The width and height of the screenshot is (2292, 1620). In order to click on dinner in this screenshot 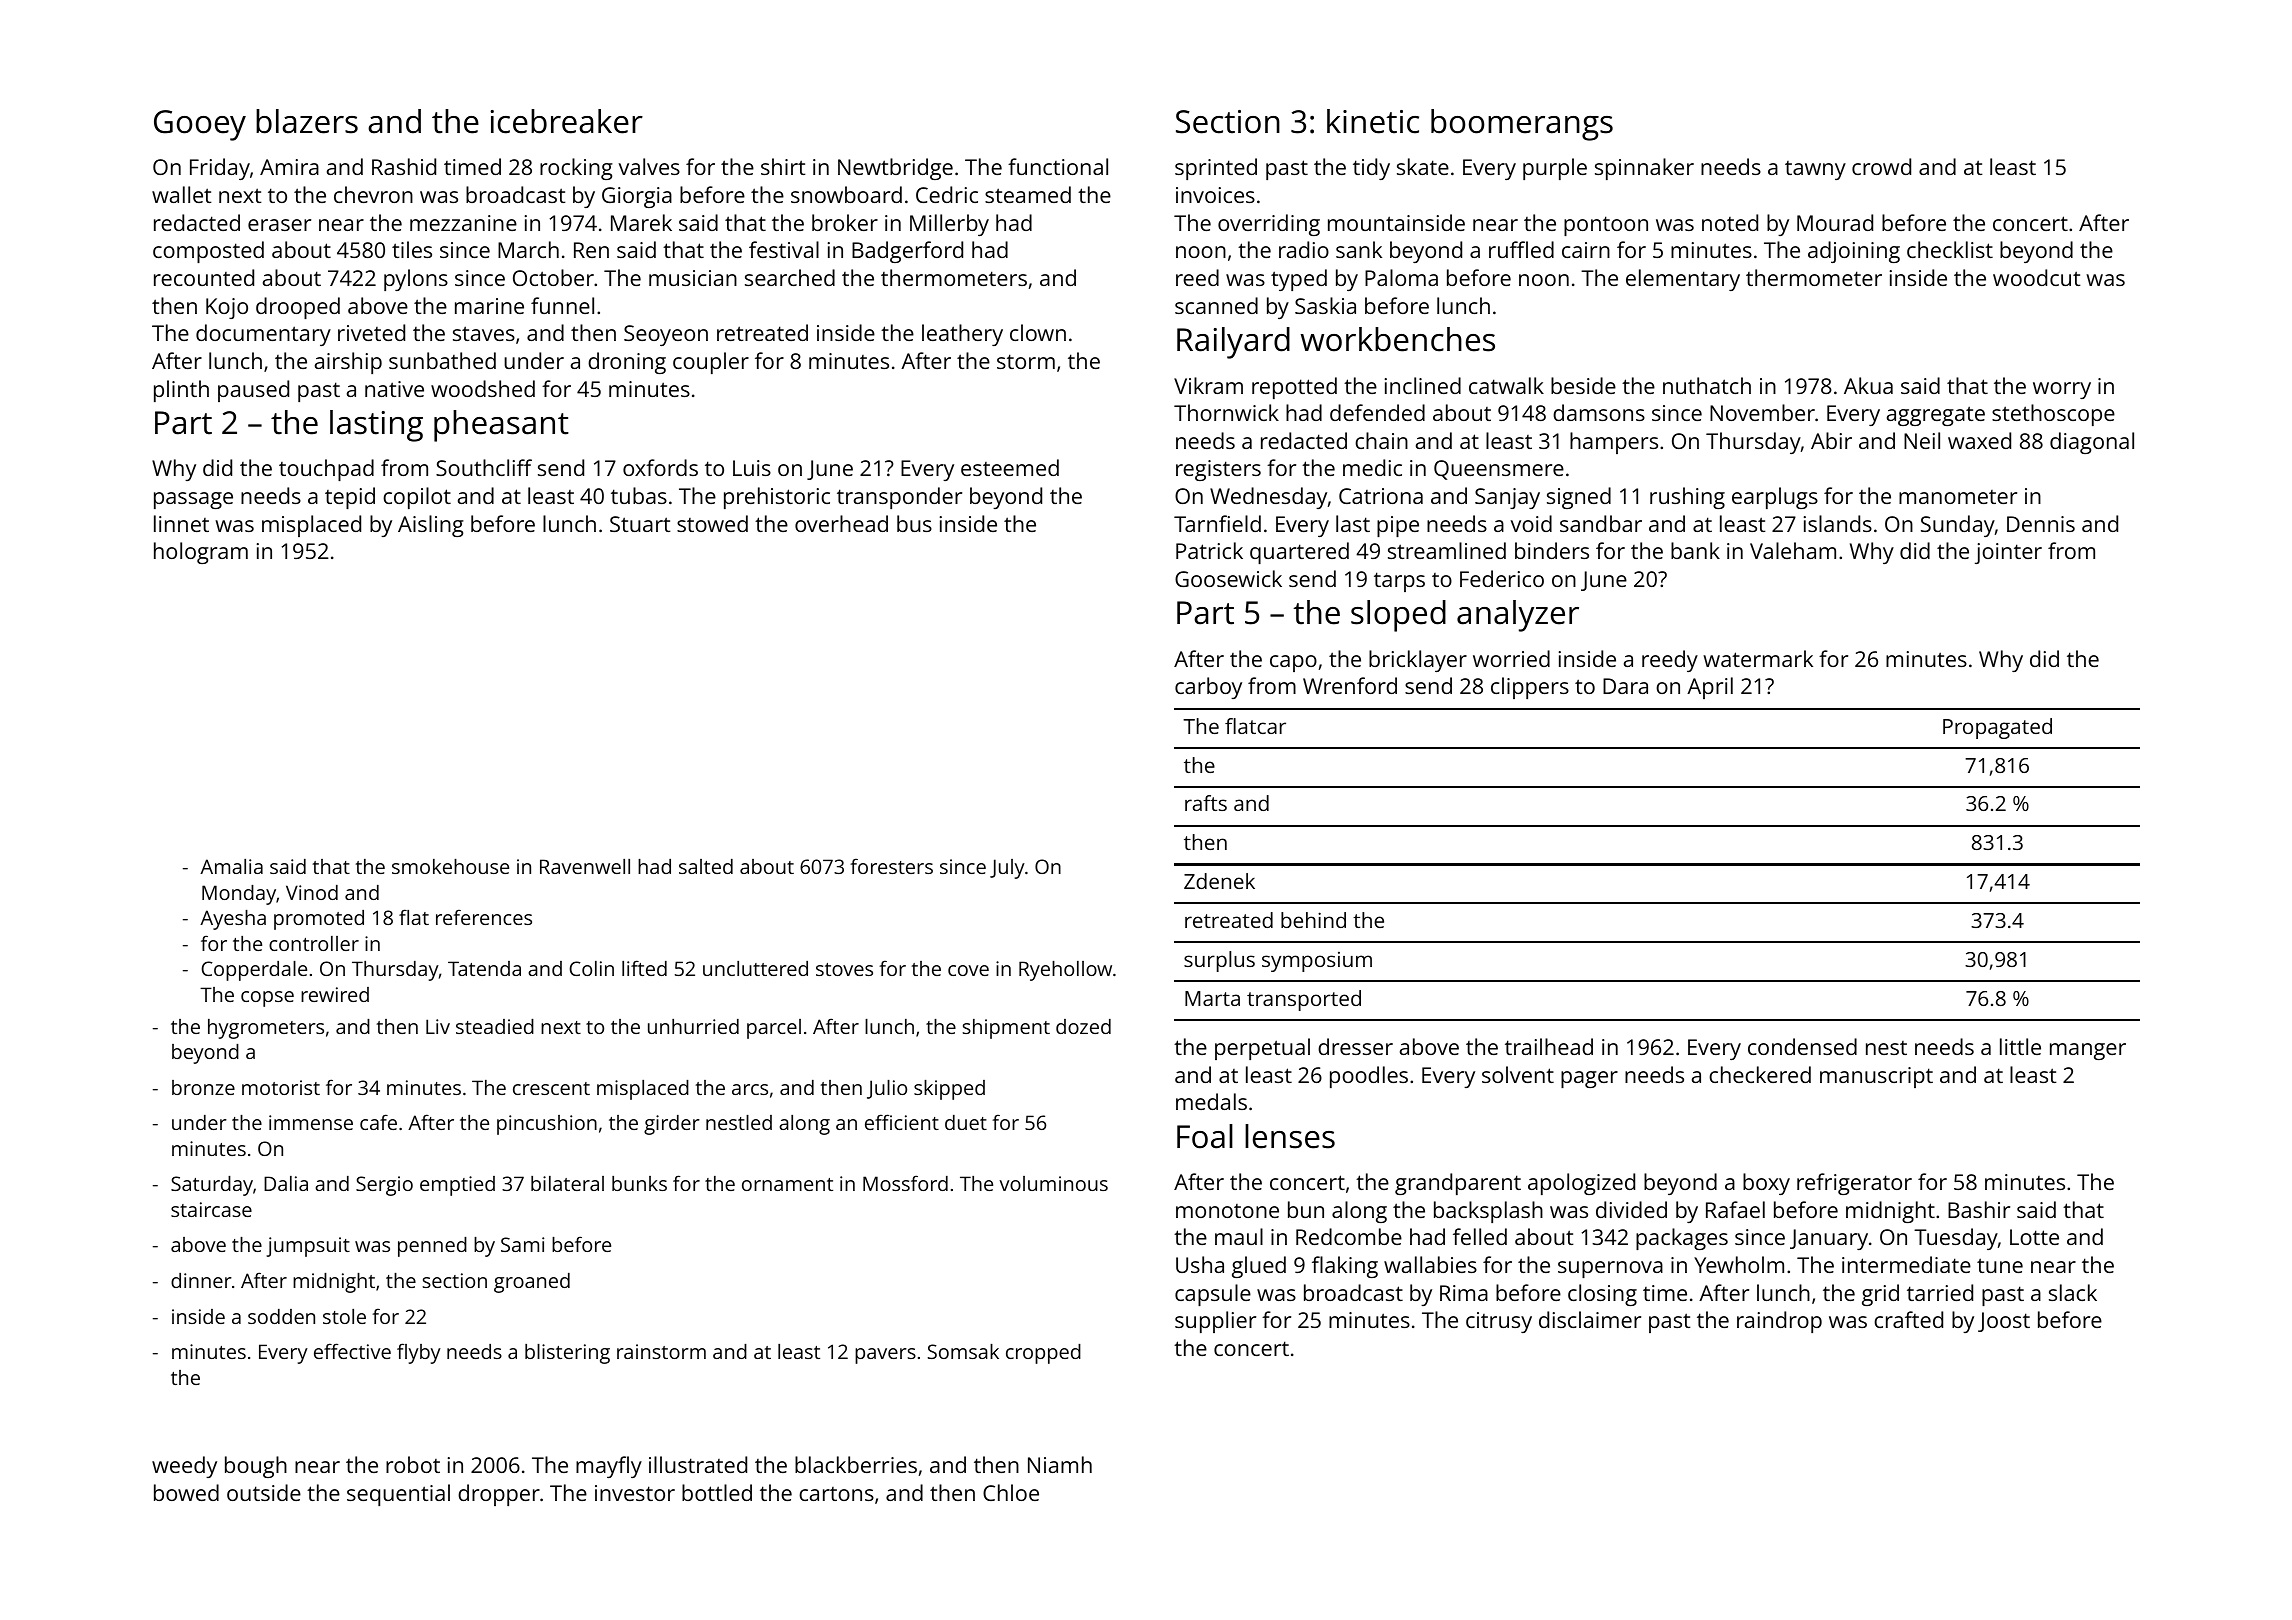, I will do `click(201, 1280)`.
